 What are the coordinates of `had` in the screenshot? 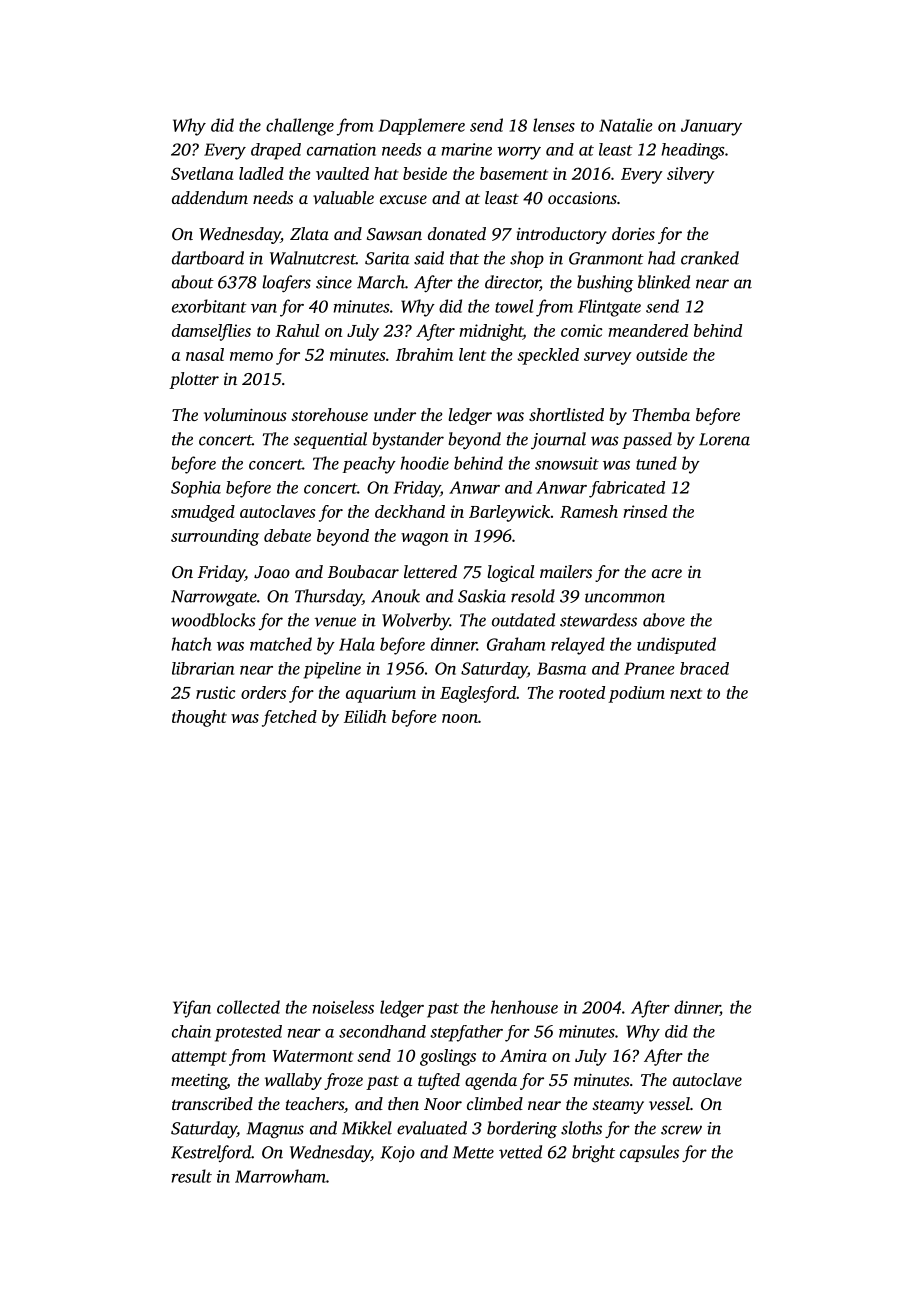 It's located at (661, 258).
